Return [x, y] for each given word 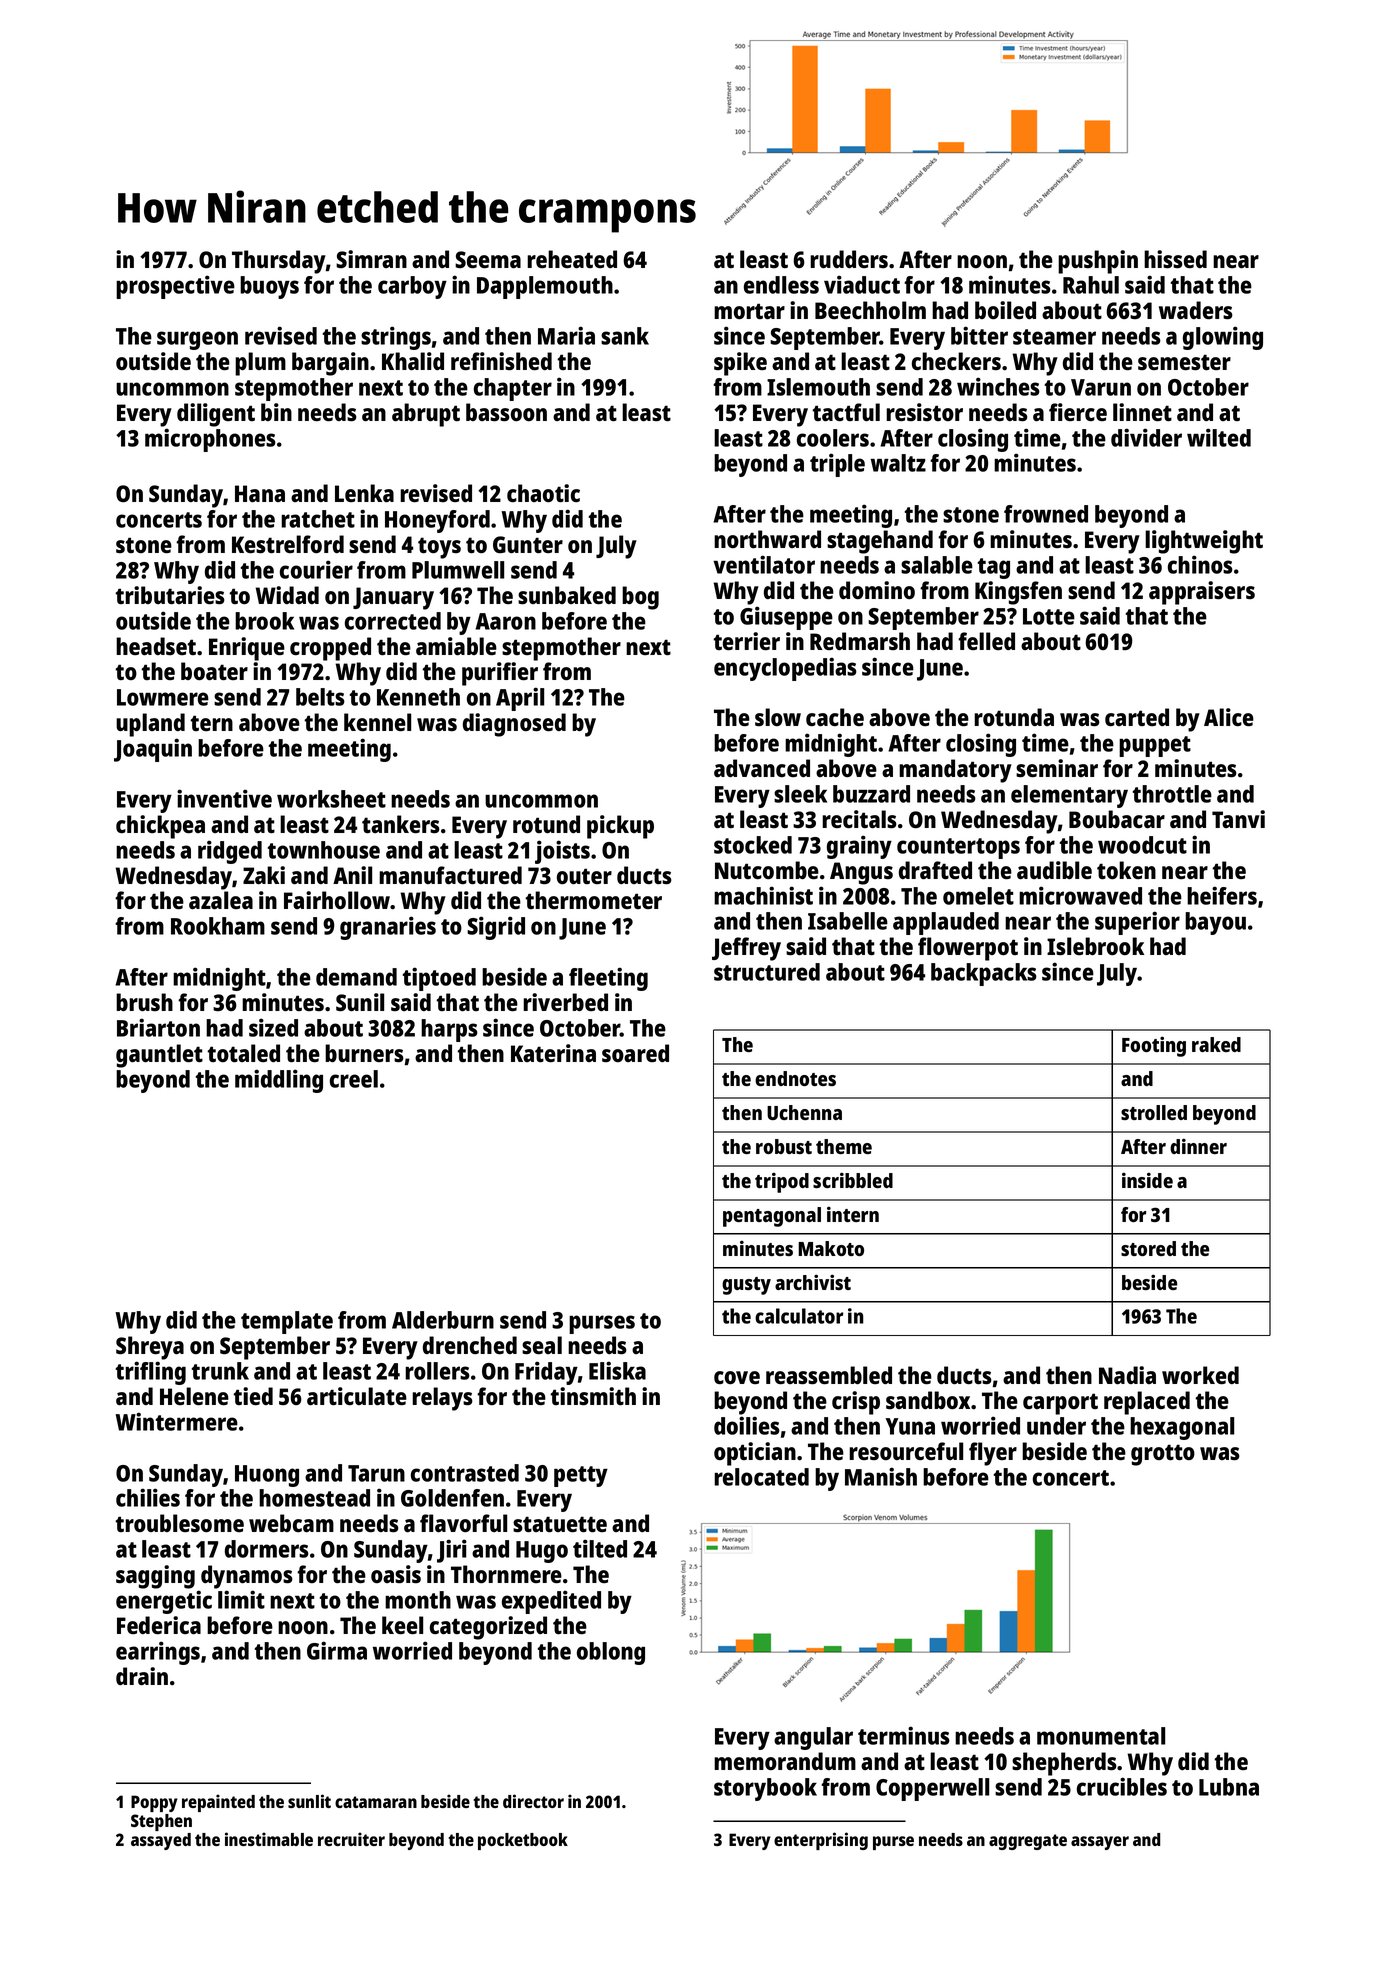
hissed [1175, 259]
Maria [566, 335]
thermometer [593, 900]
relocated [761, 1477]
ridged [230, 852]
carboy [412, 287]
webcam [291, 1523]
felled [986, 641]
